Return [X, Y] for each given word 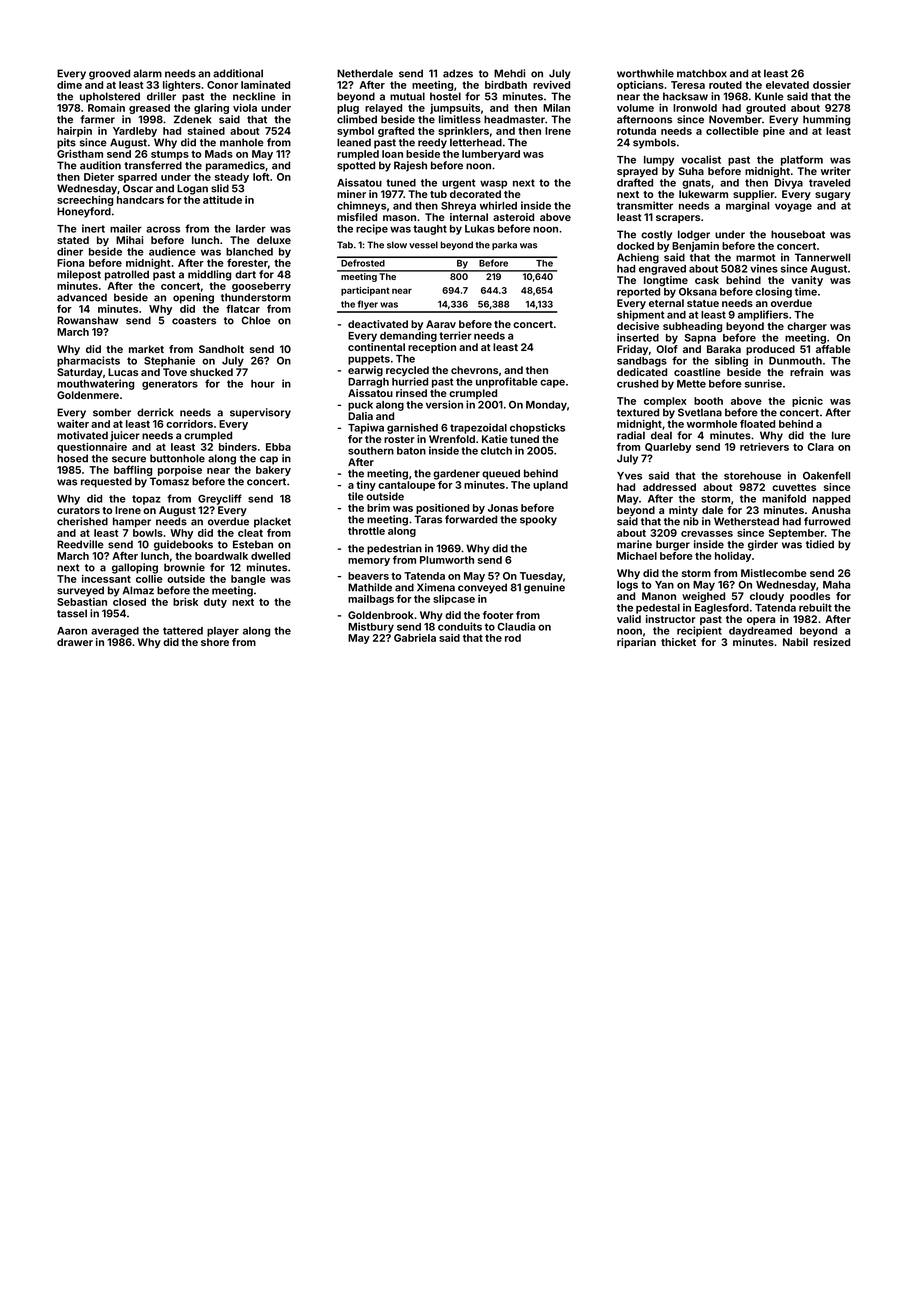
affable [833, 349]
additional [238, 73]
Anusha [831, 510]
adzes [458, 73]
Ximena [436, 587]
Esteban [253, 544]
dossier [832, 85]
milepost [79, 275]
